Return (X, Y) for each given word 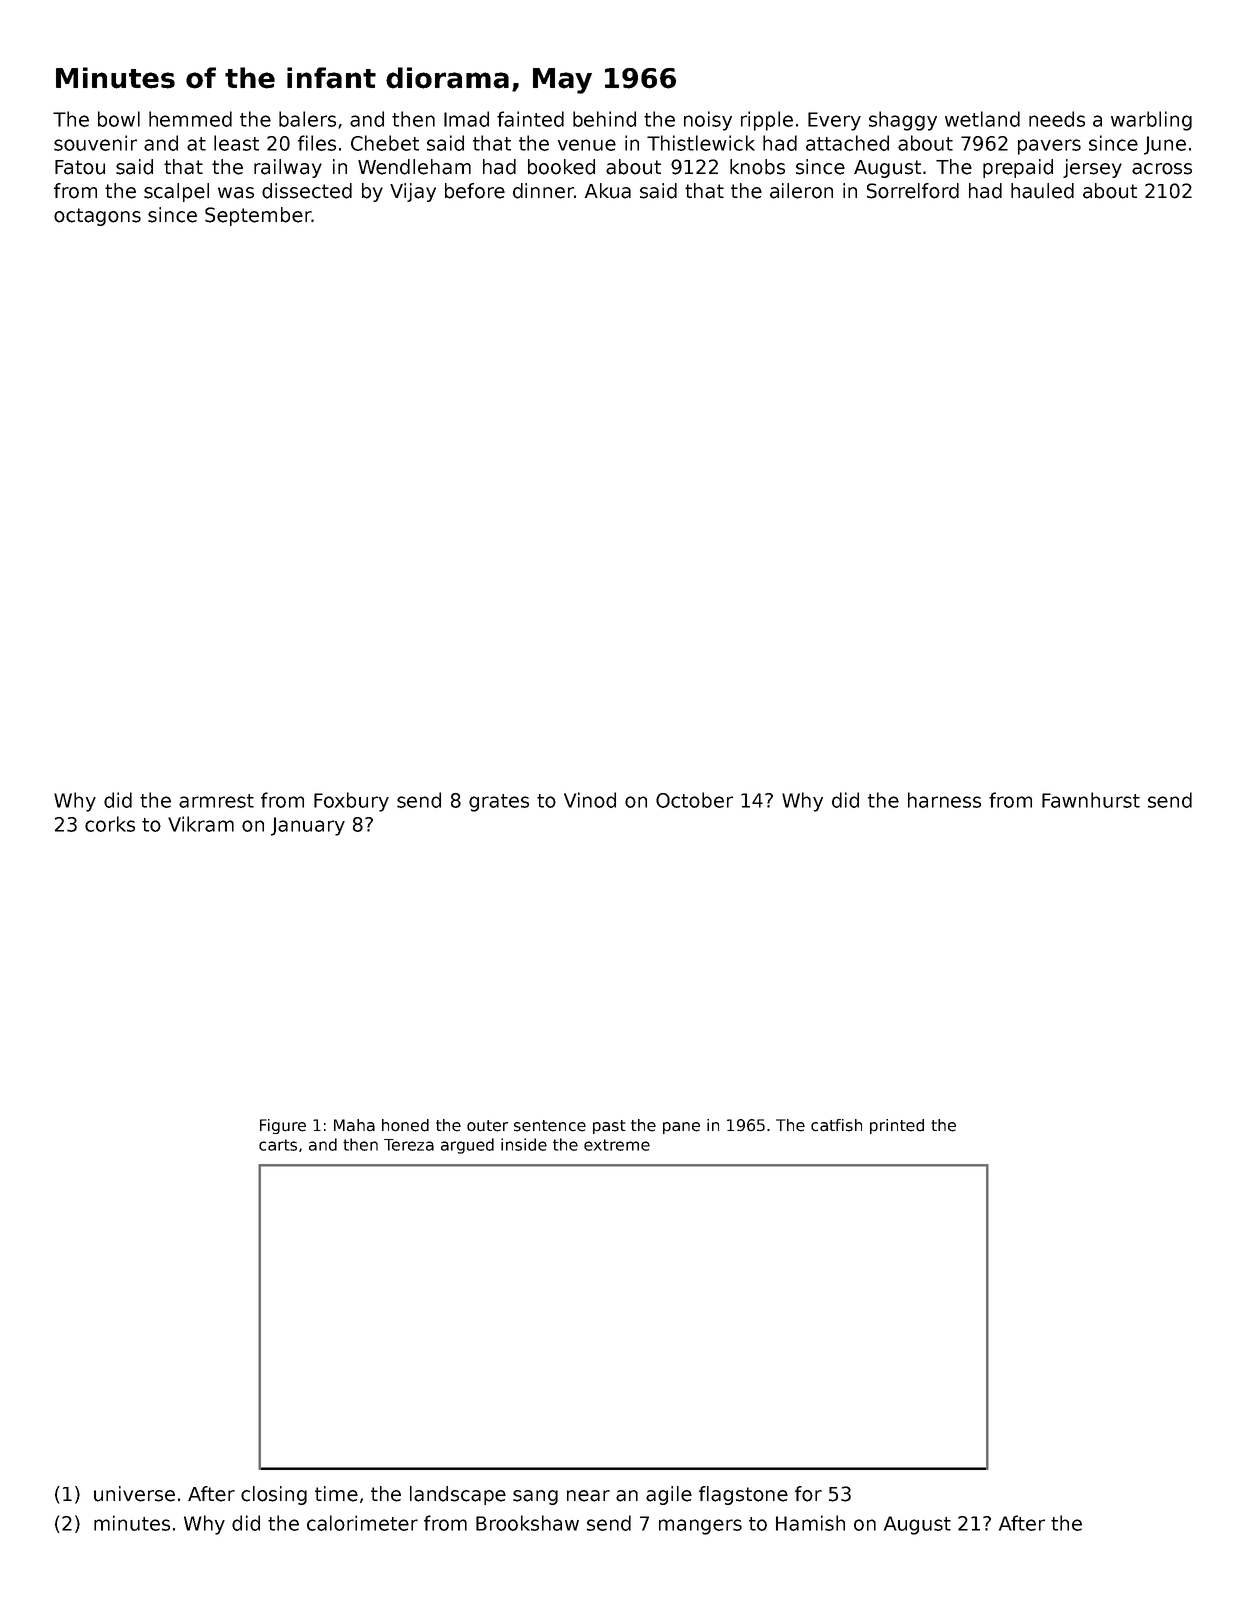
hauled (1042, 191)
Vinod (590, 800)
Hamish (810, 1523)
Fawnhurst (1091, 800)
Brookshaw (527, 1523)
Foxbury (351, 802)
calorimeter (362, 1523)
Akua (607, 191)
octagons (97, 217)
